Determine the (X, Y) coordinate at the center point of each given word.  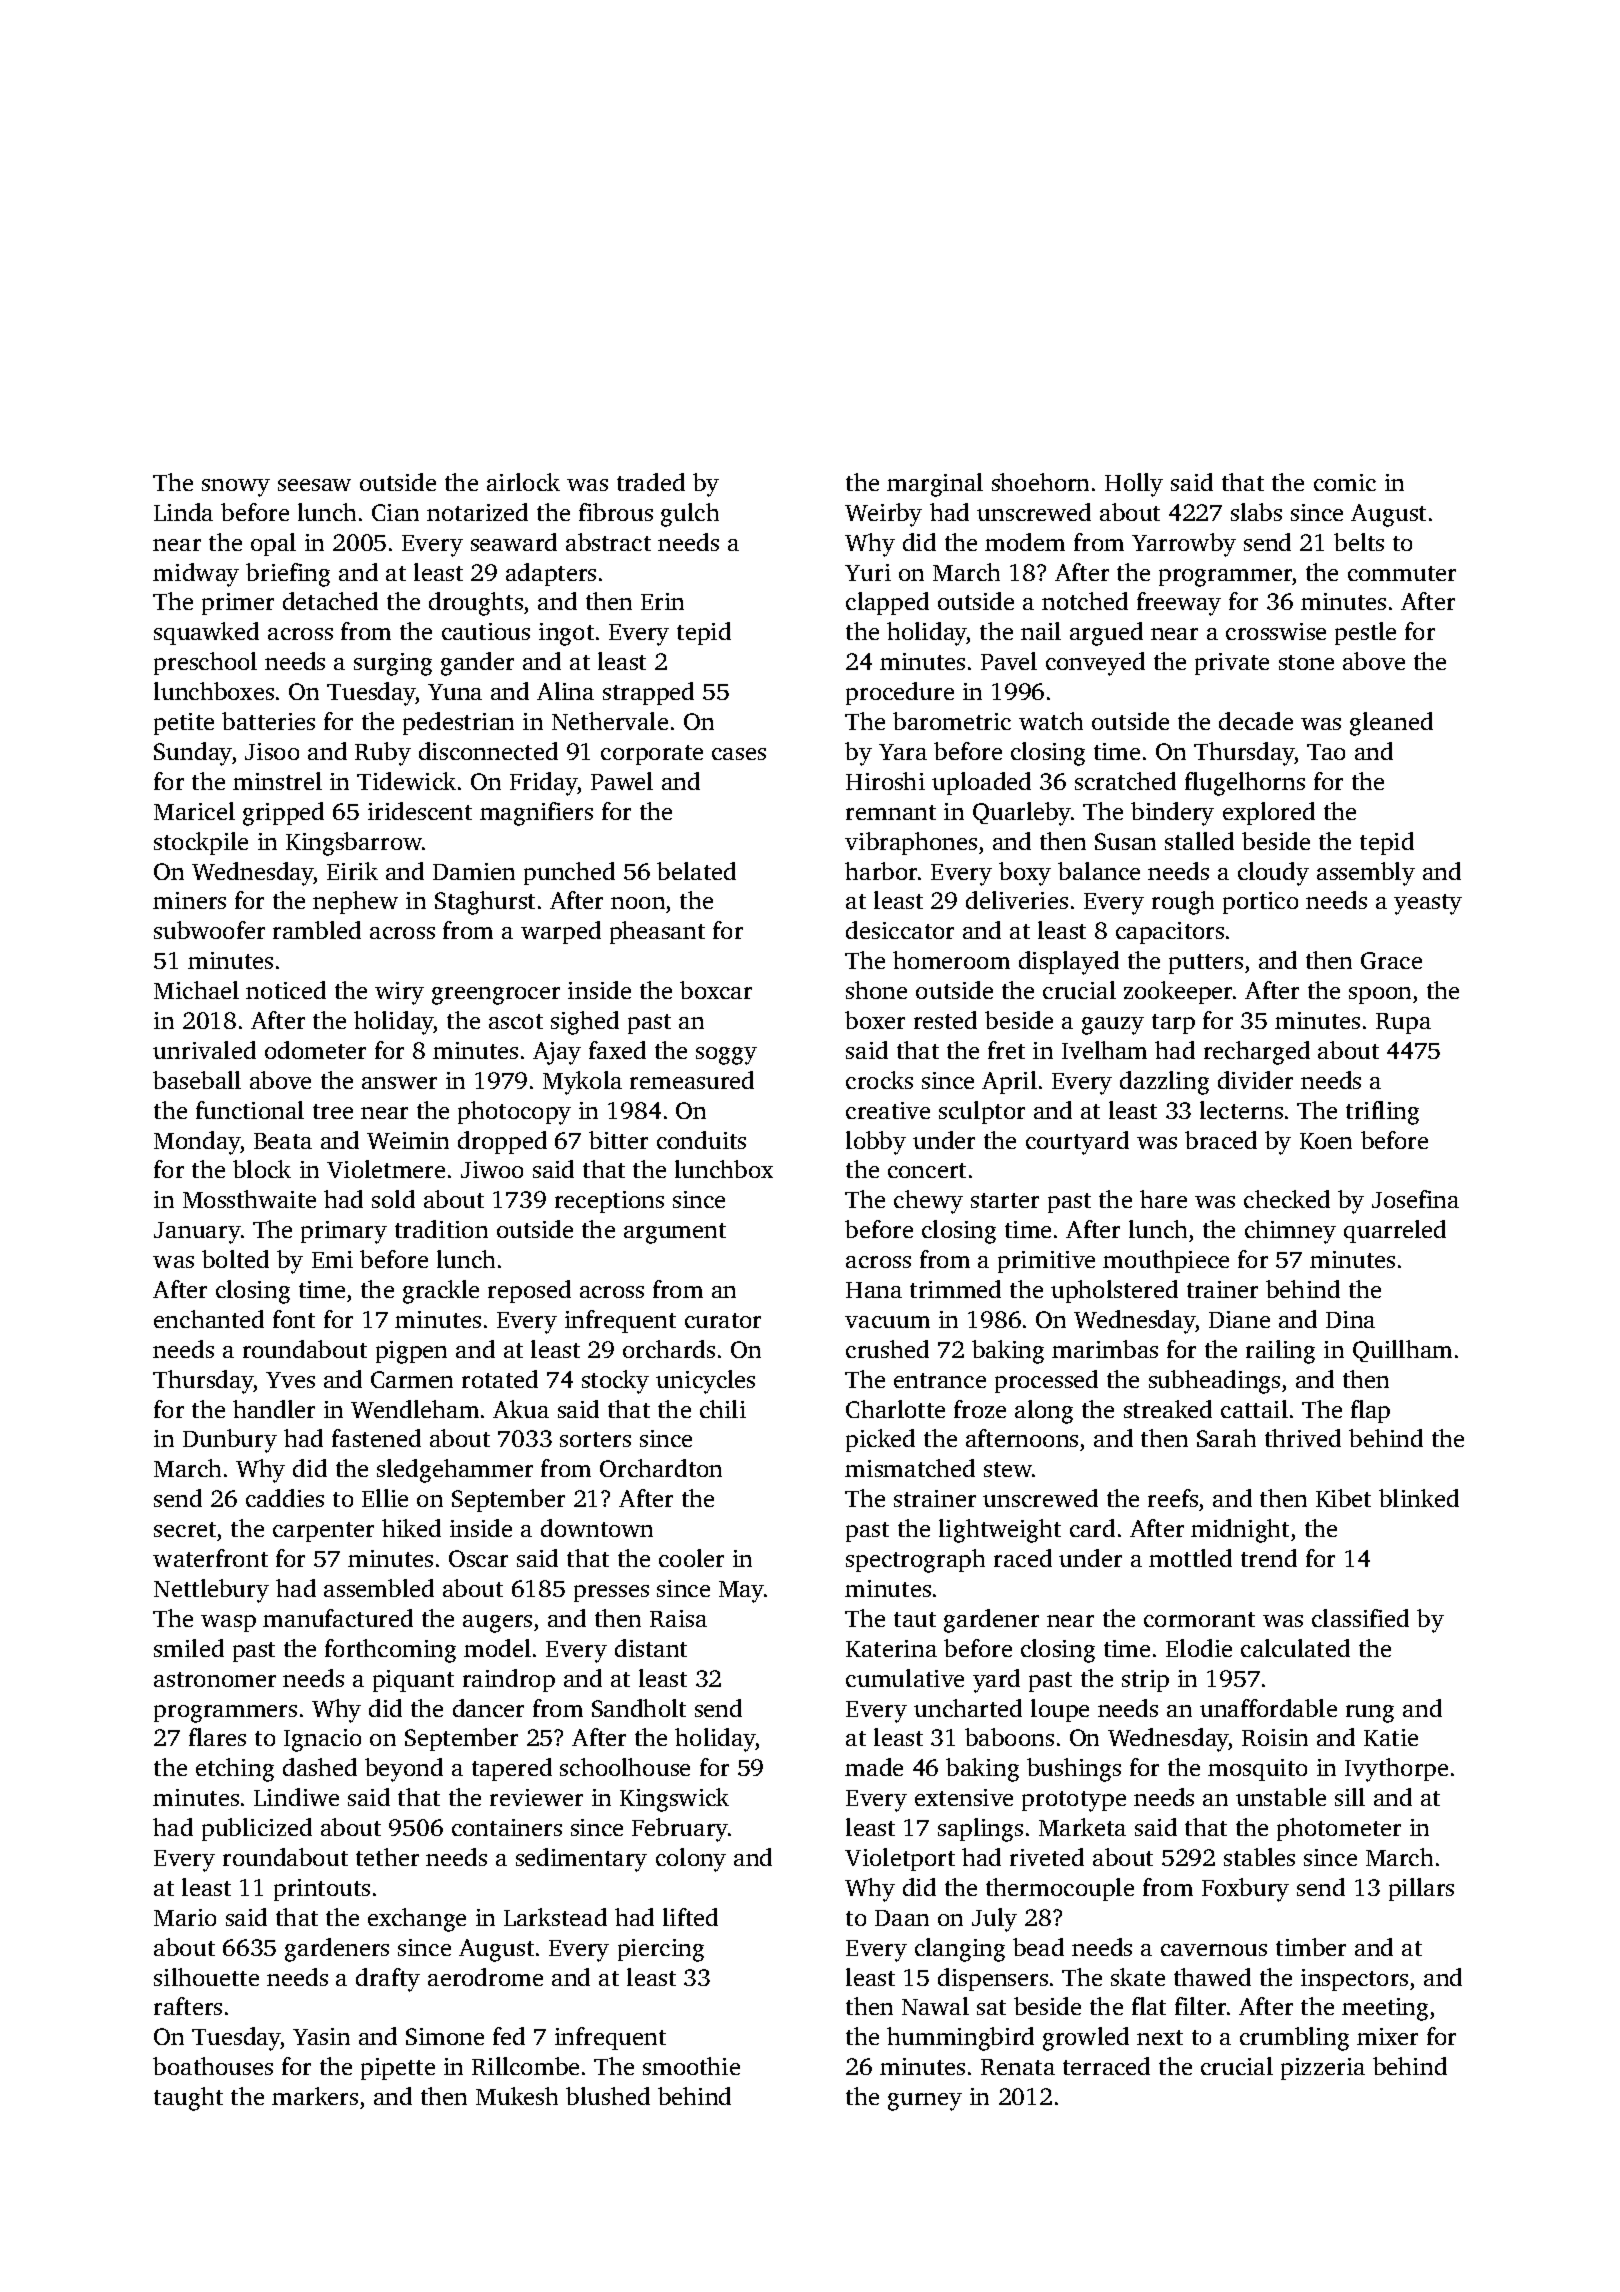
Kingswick (674, 1800)
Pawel (622, 781)
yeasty (1428, 904)
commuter (1402, 573)
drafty (388, 1980)
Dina (1350, 1319)
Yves (290, 1380)
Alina (565, 691)
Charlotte (895, 1409)
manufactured (338, 1618)
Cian (395, 512)
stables (1259, 1857)
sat (991, 2007)
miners (189, 900)
